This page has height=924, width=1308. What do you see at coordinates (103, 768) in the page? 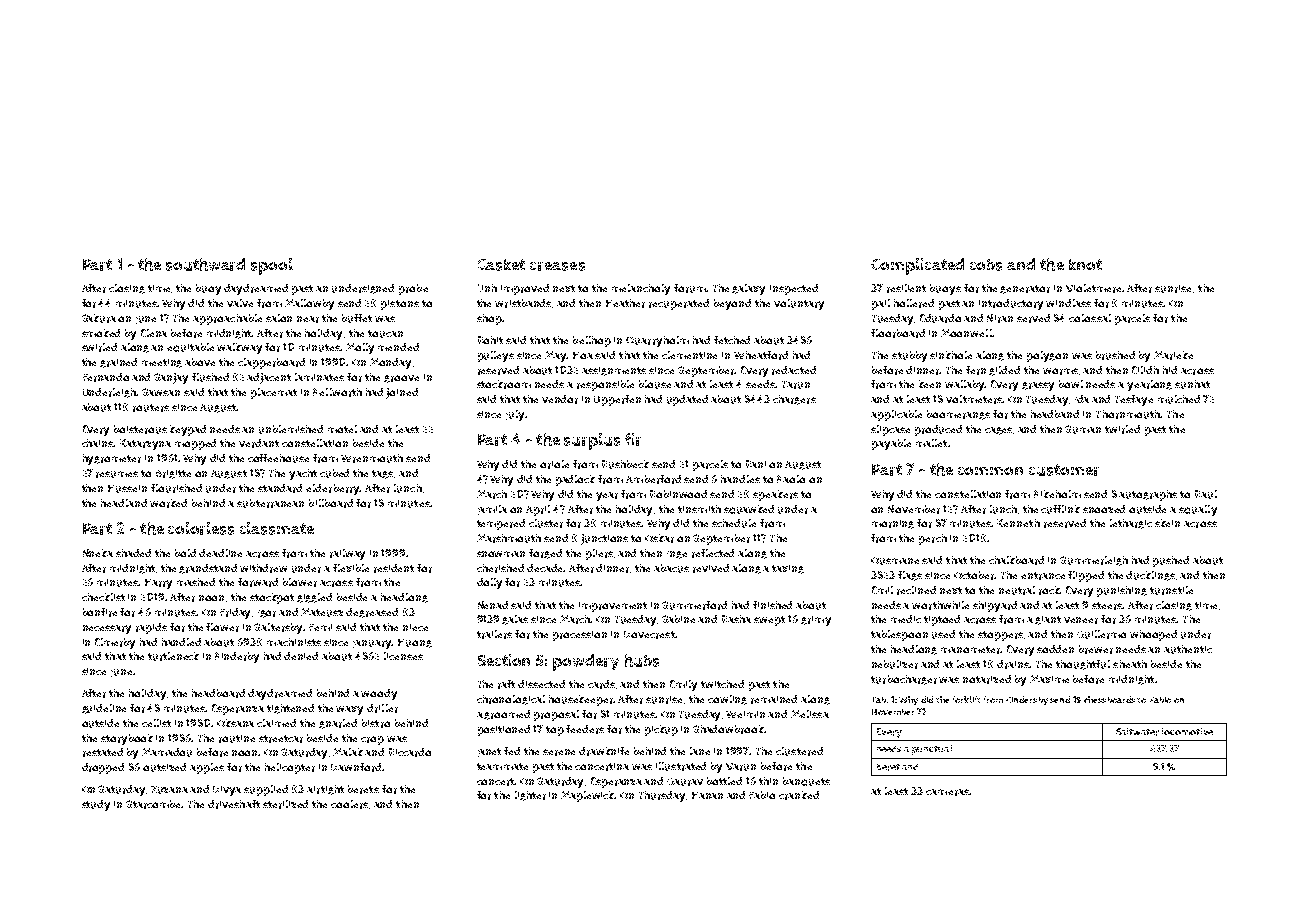
I see `dropped` at bounding box center [103, 768].
